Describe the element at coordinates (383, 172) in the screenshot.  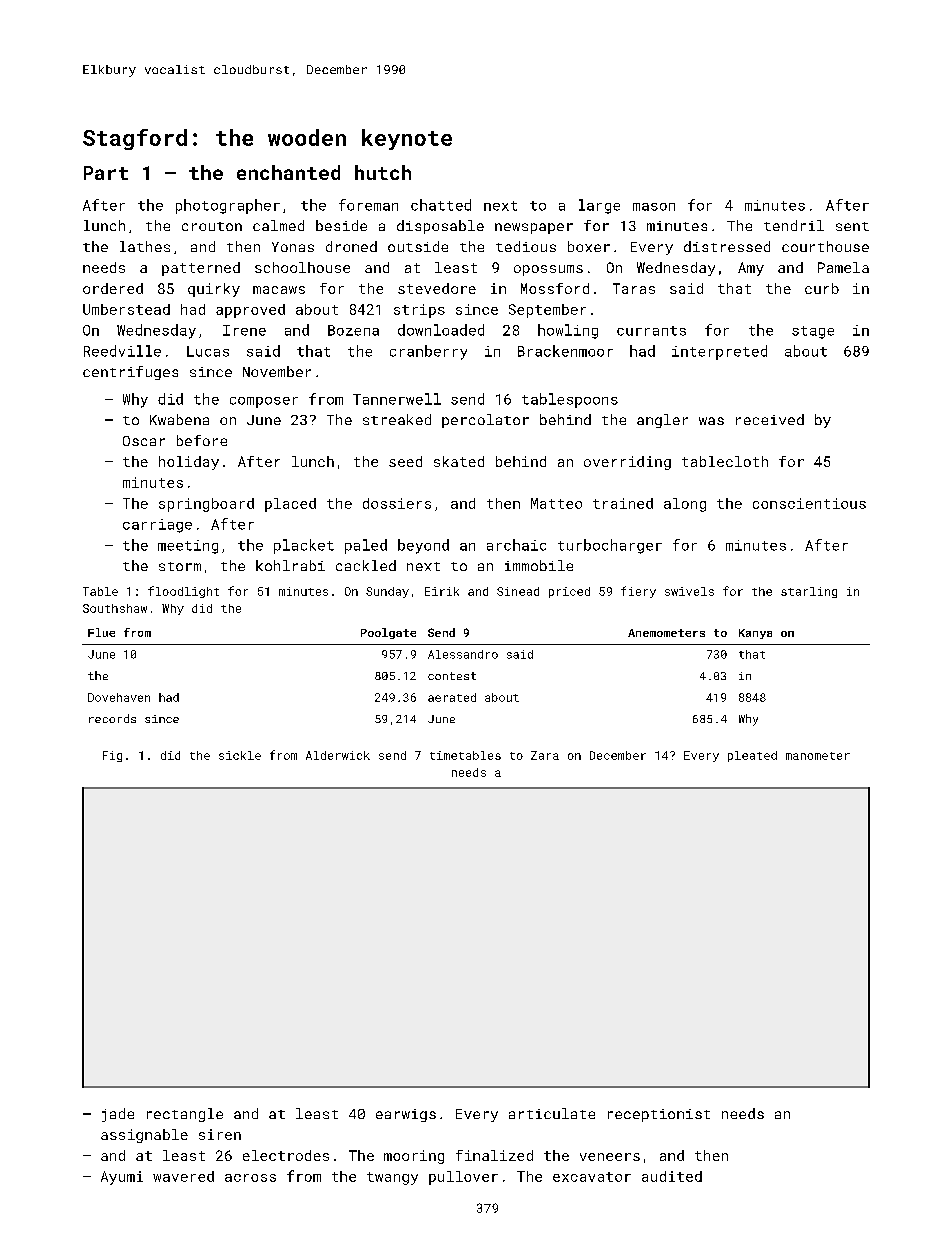
I see `hutch` at that location.
